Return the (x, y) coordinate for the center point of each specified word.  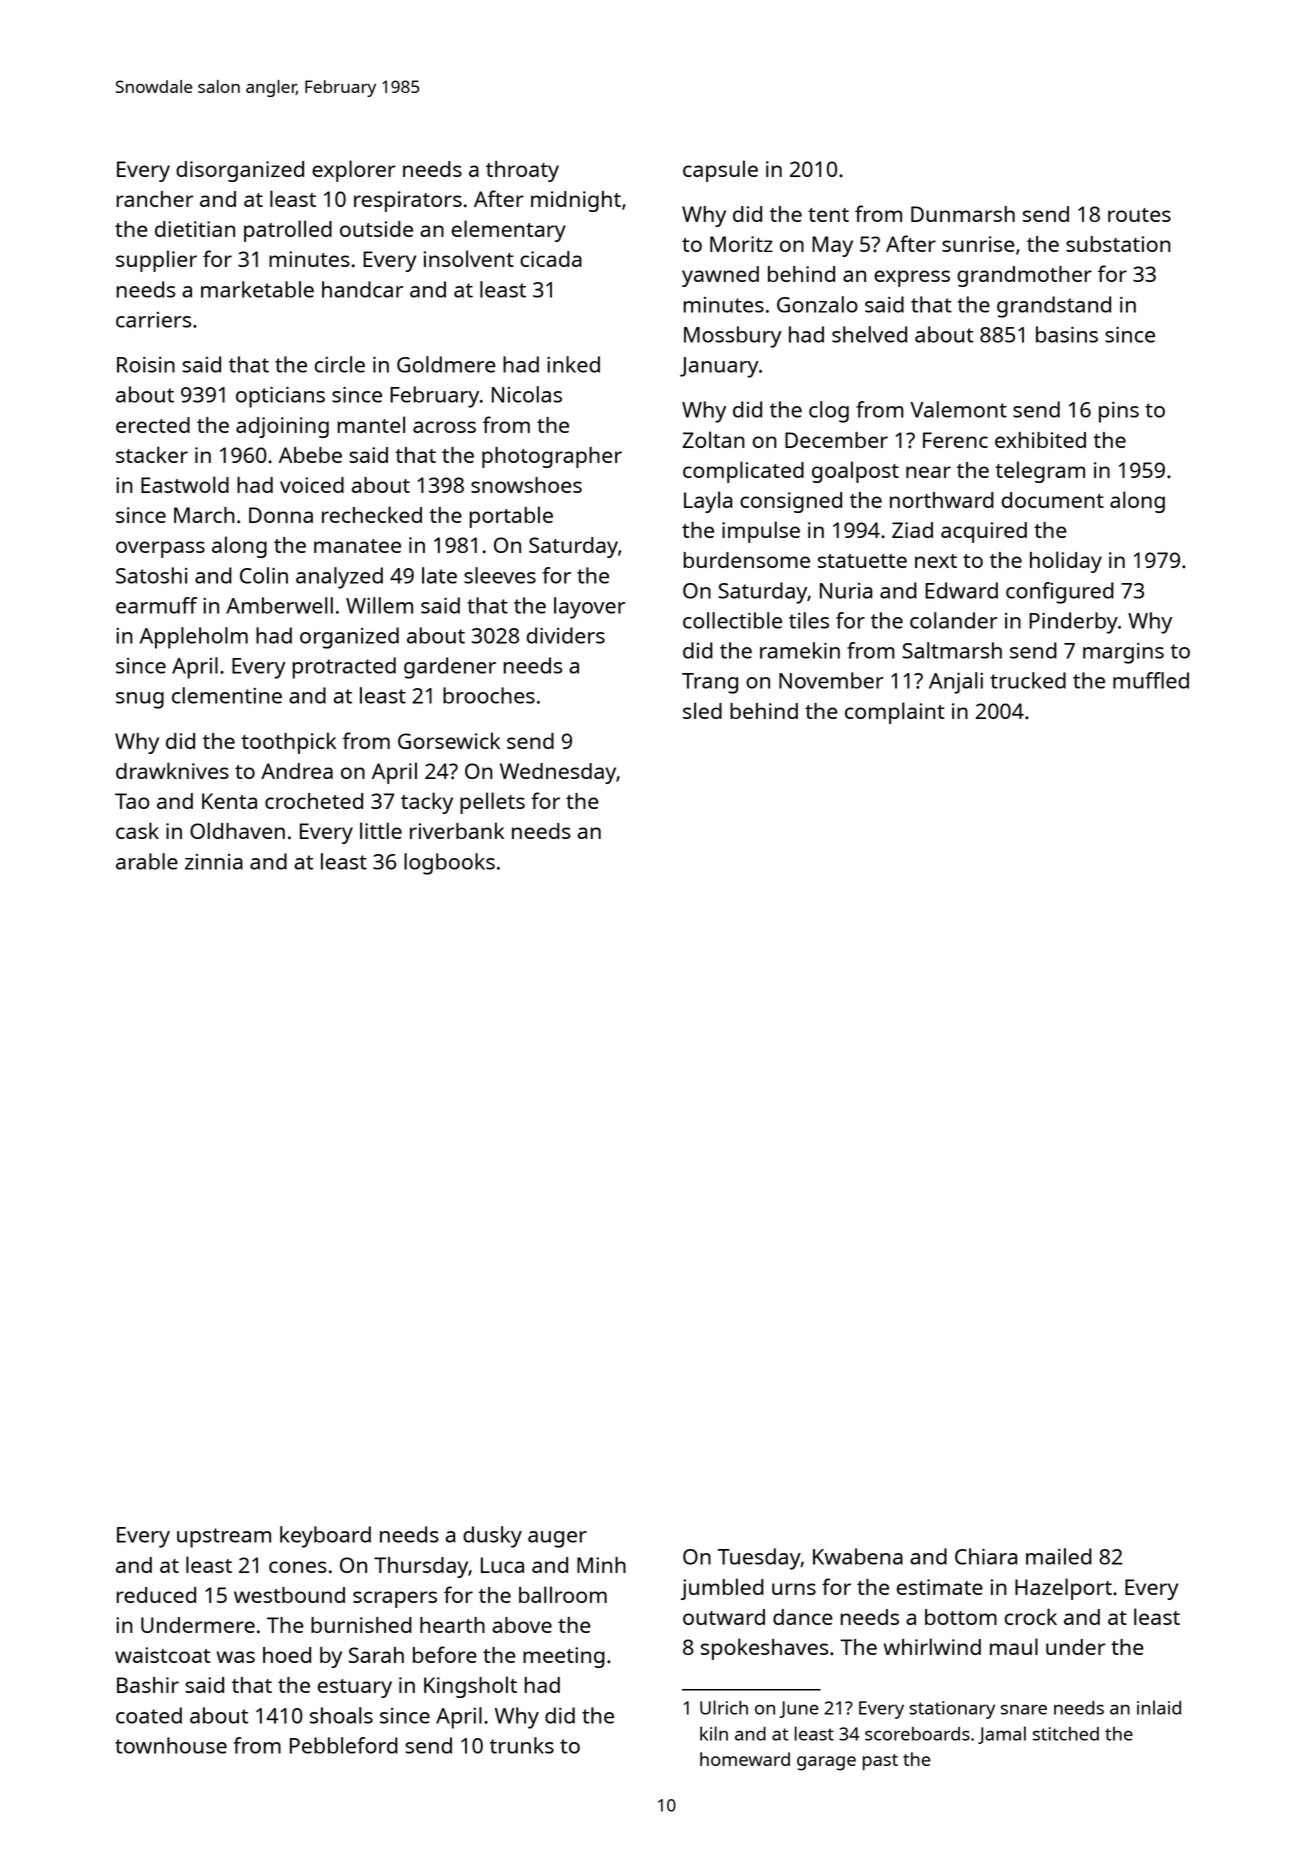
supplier (156, 261)
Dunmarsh (963, 214)
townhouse (171, 1745)
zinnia (214, 862)
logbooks (449, 864)
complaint (894, 713)
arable (147, 861)
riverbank (457, 830)
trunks (522, 1745)
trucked (1028, 680)
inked (573, 364)
